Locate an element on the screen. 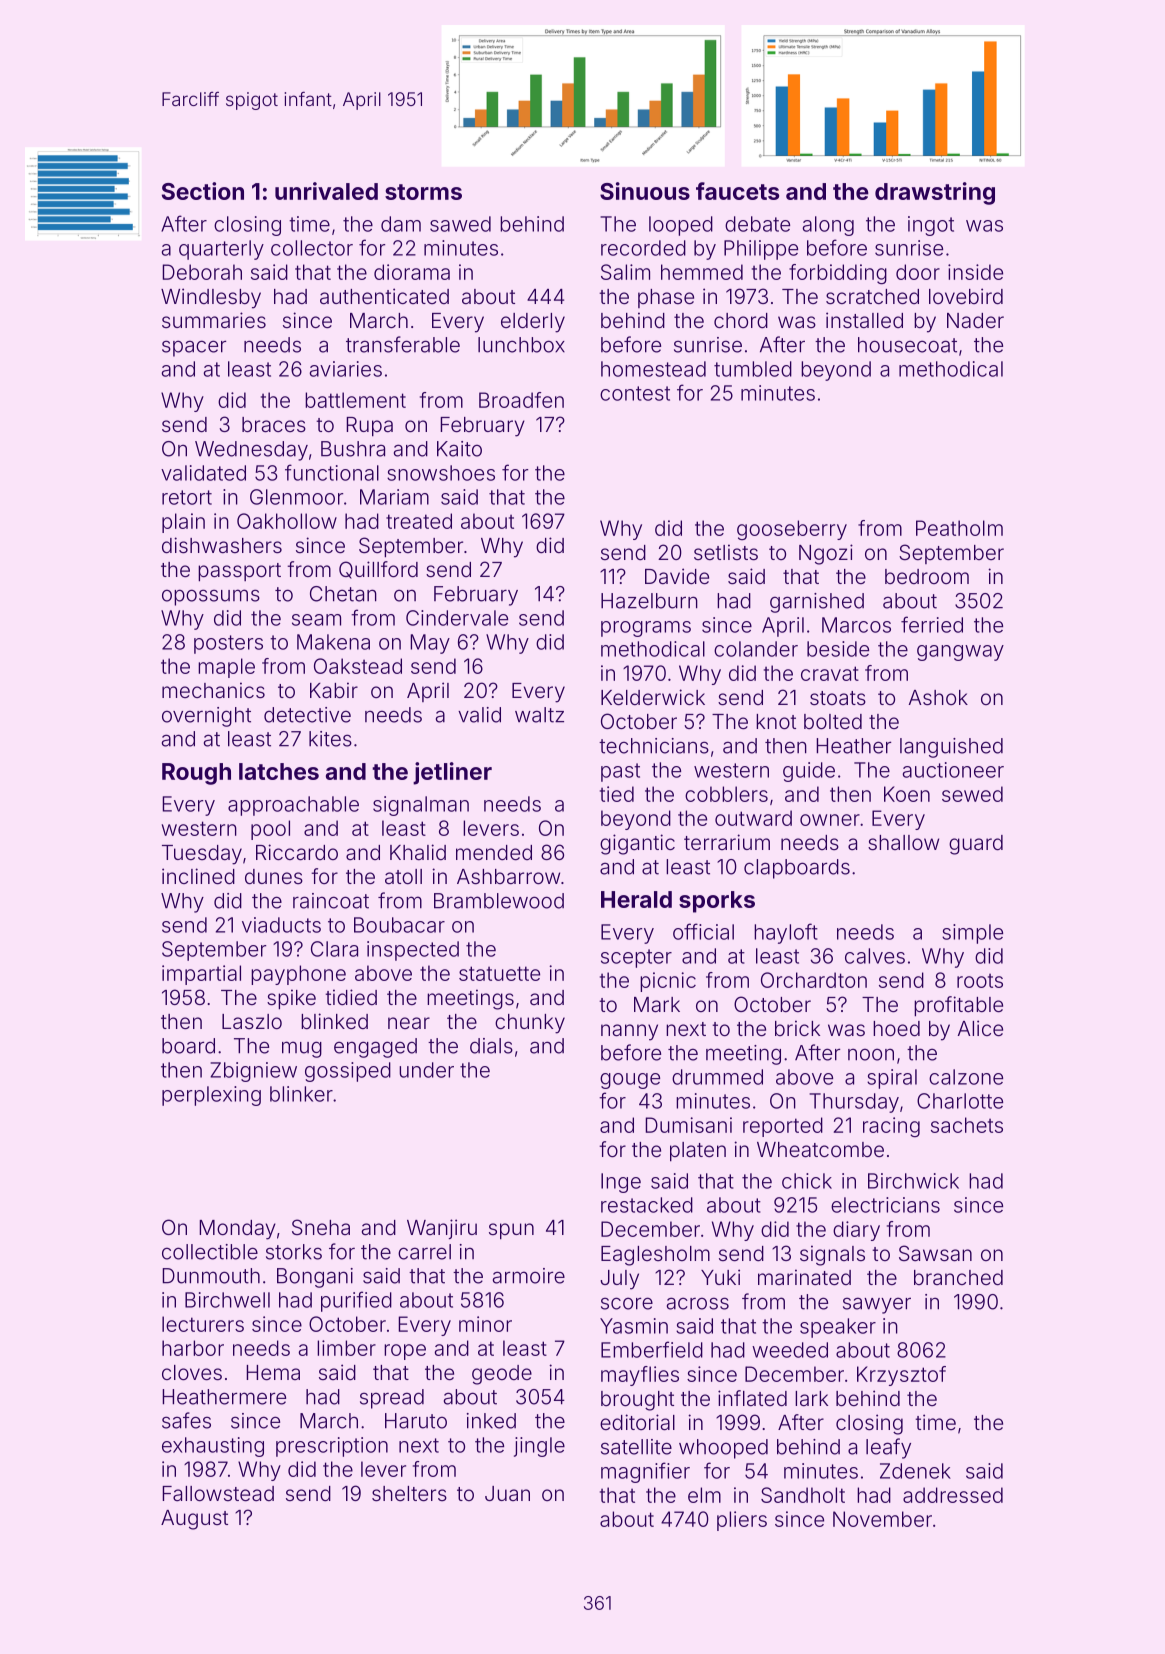 This screenshot has width=1165, height=1654. Fallowstead is located at coordinates (218, 1493).
